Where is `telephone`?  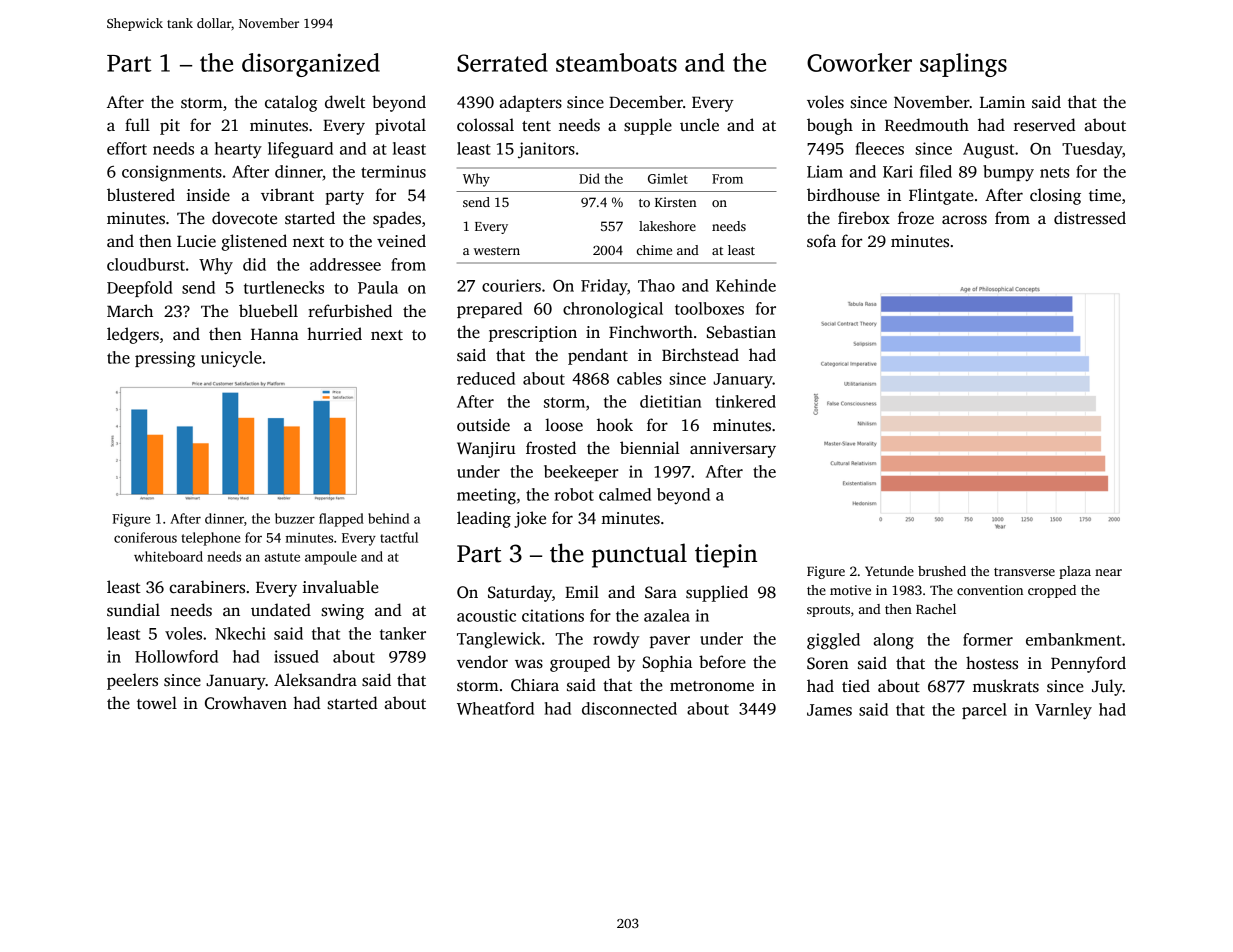 telephone is located at coordinates (210, 539).
